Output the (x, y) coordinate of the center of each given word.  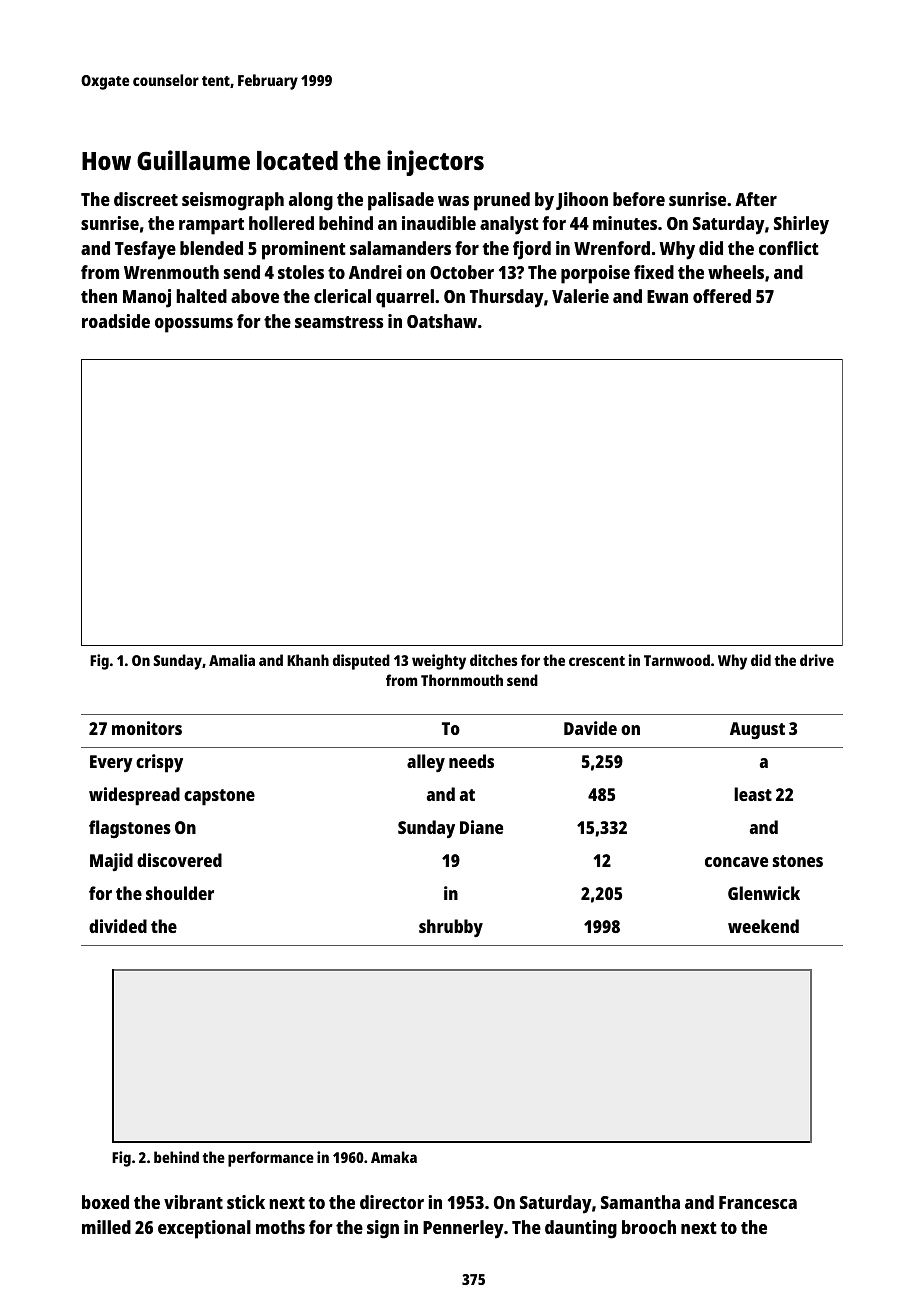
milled (106, 1227)
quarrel (405, 298)
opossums (194, 325)
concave (736, 862)
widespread (134, 796)
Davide (590, 728)
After (756, 199)
